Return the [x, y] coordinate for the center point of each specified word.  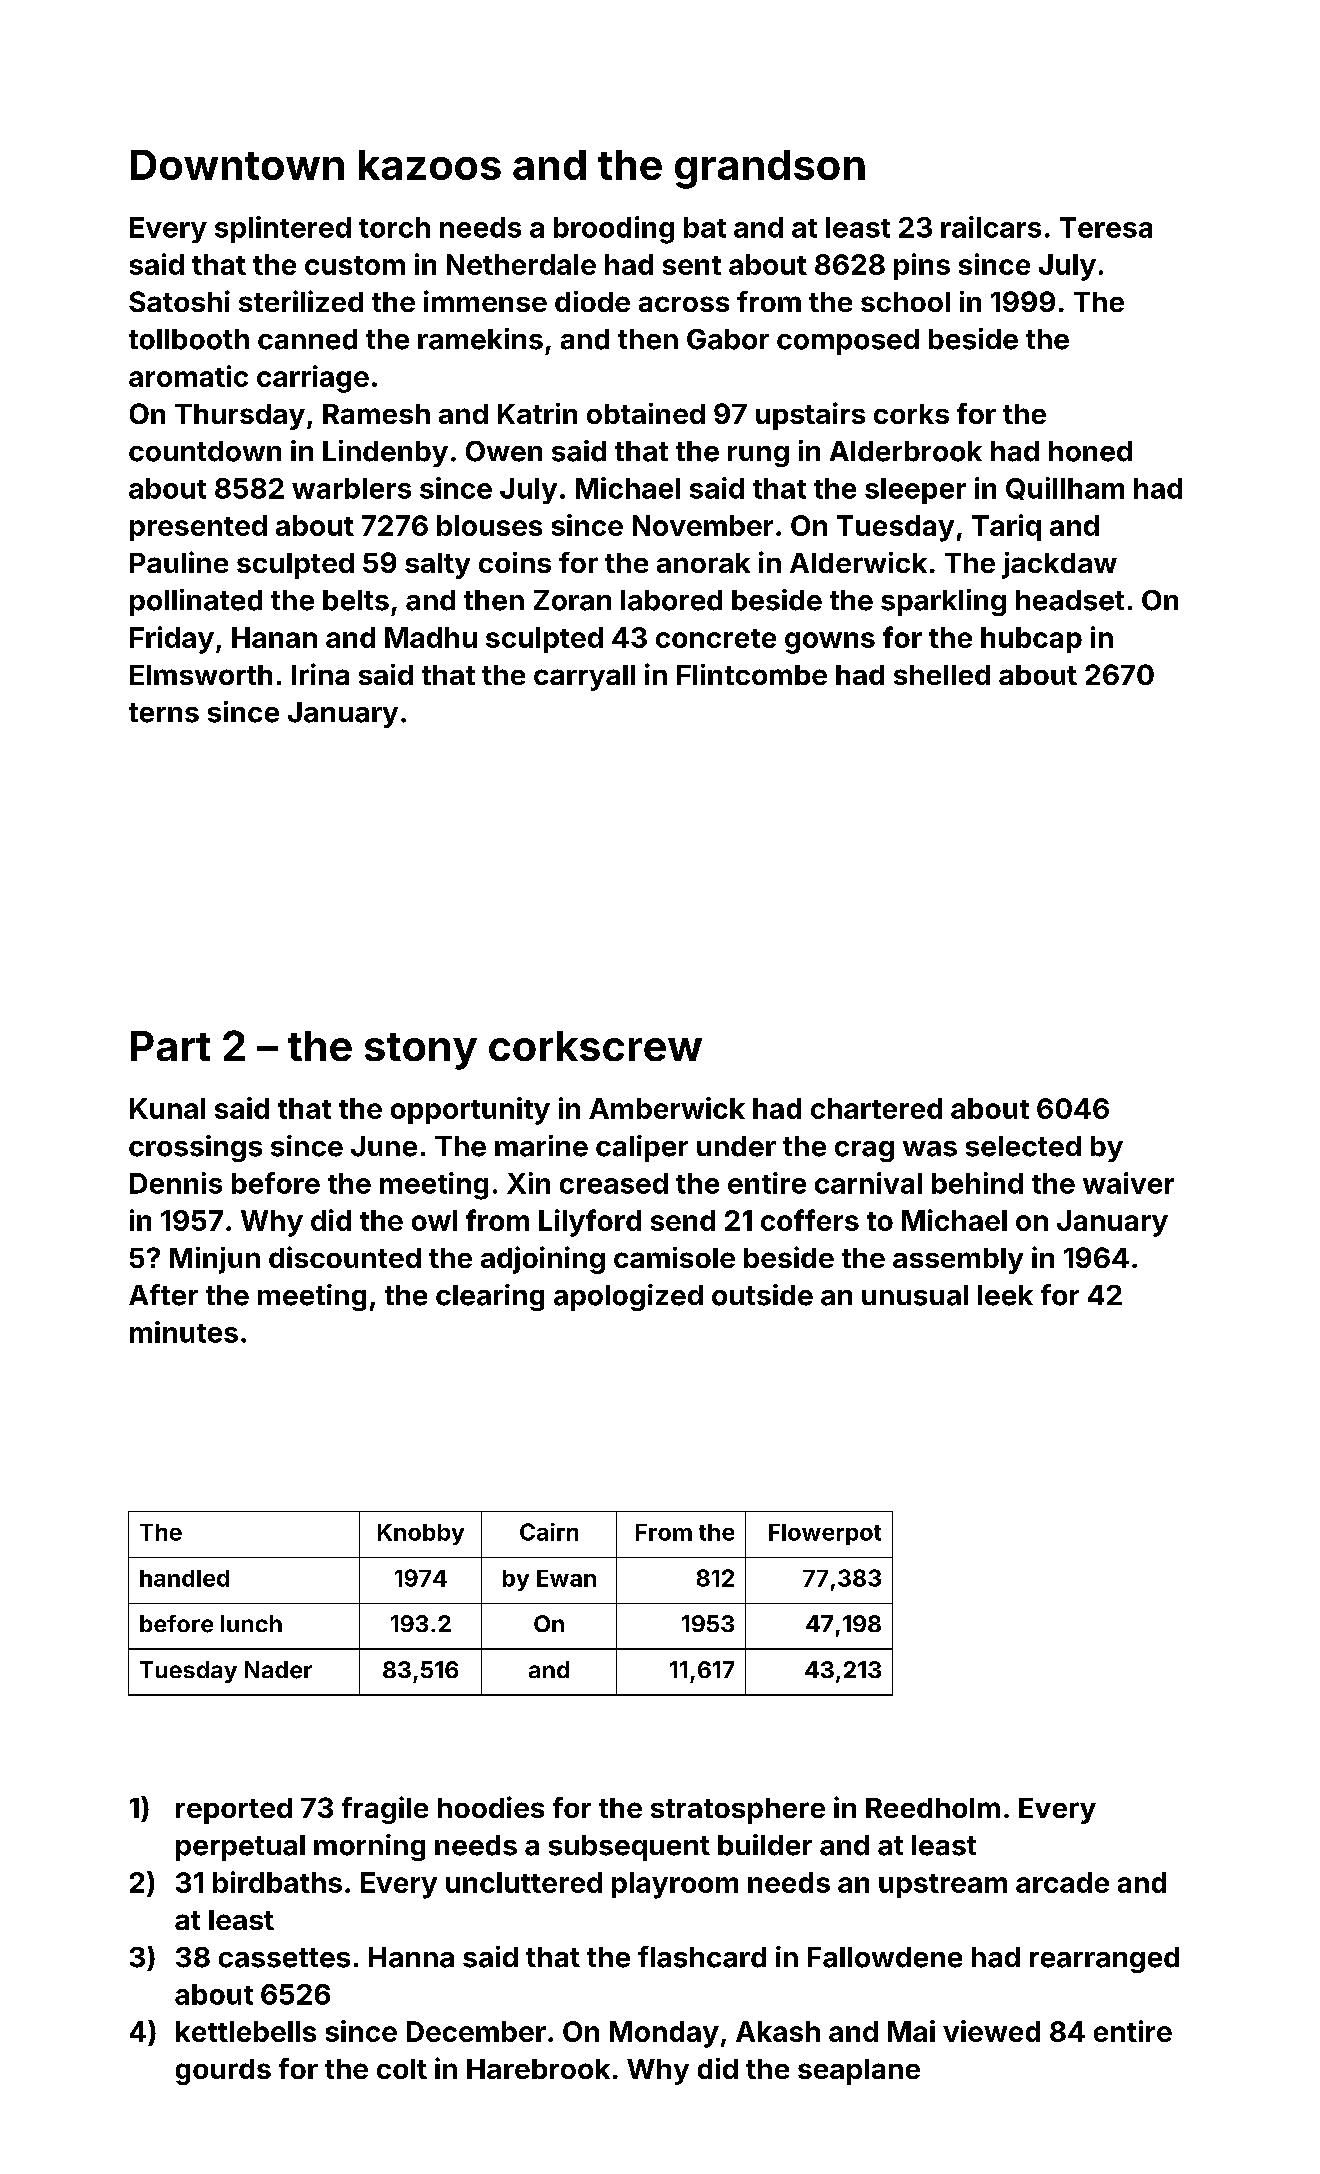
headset [1070, 600]
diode [592, 301]
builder [765, 1845]
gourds [223, 2072]
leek [1005, 1295]
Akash [778, 2031]
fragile [385, 1810]
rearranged [1104, 1960]
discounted [345, 1257]
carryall [584, 678]
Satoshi [179, 301]
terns [164, 713]
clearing [490, 1297]
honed [1090, 451]
